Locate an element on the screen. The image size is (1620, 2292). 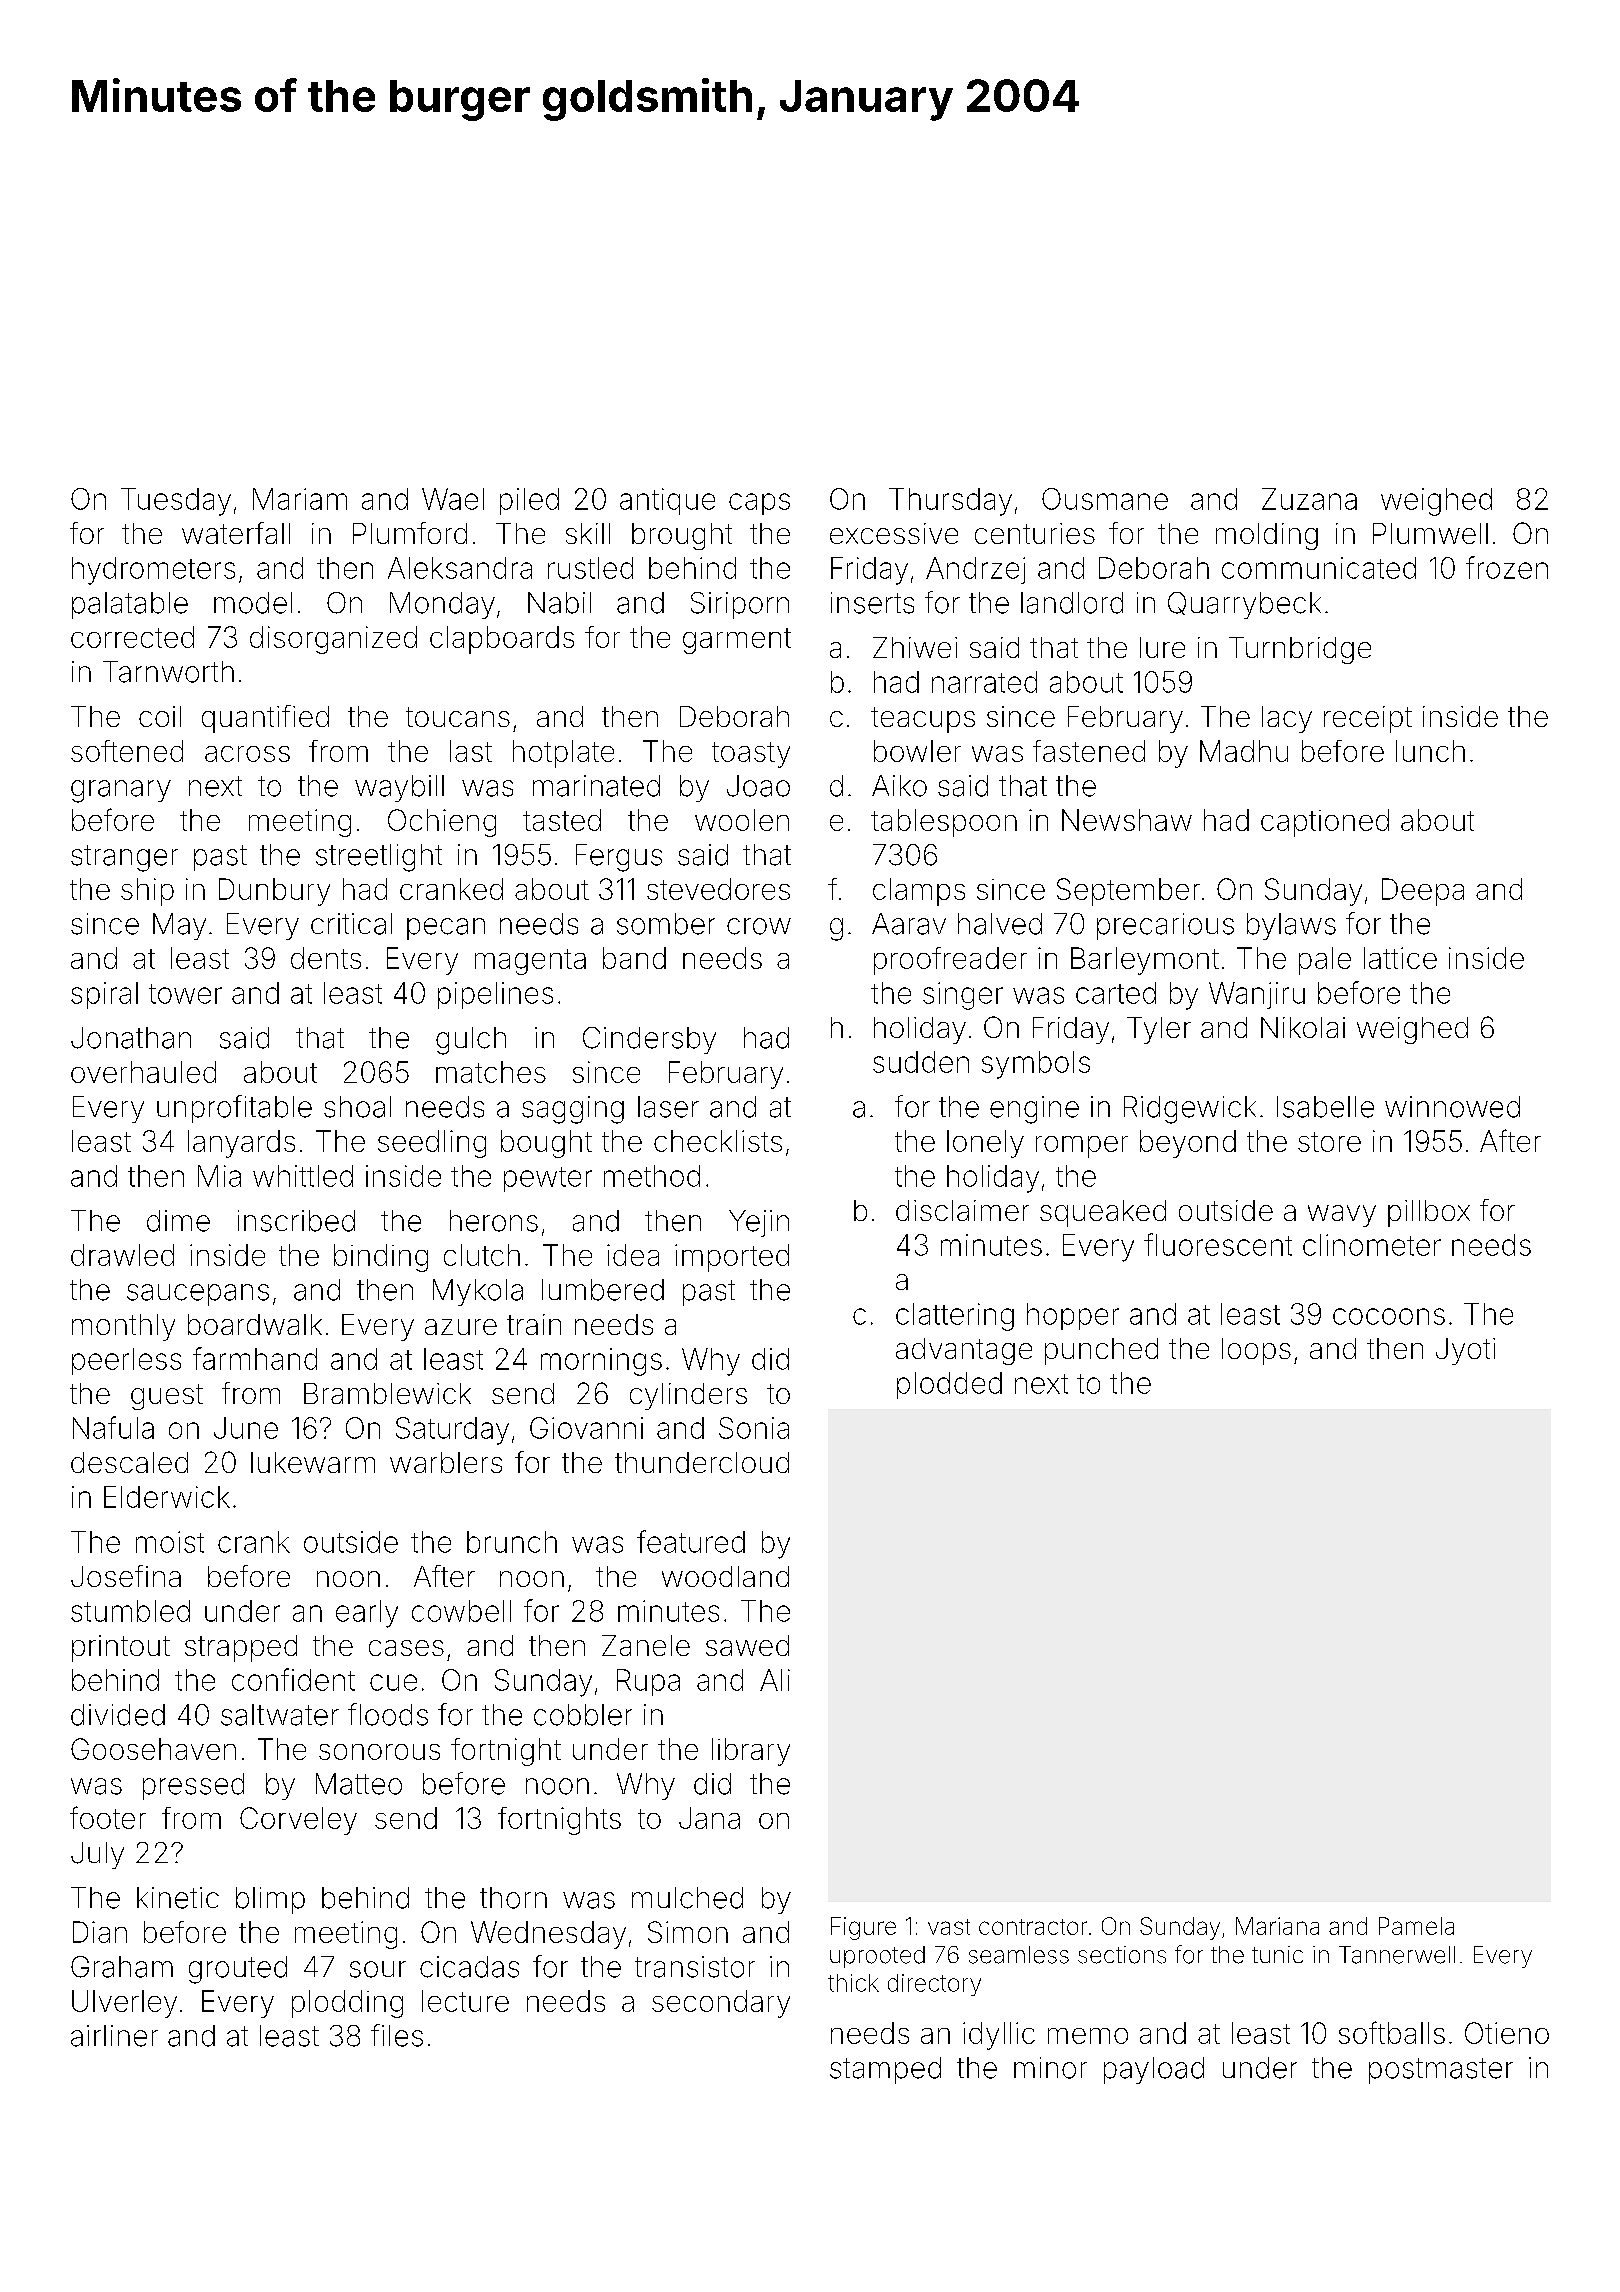
Thursday is located at coordinates (950, 502).
